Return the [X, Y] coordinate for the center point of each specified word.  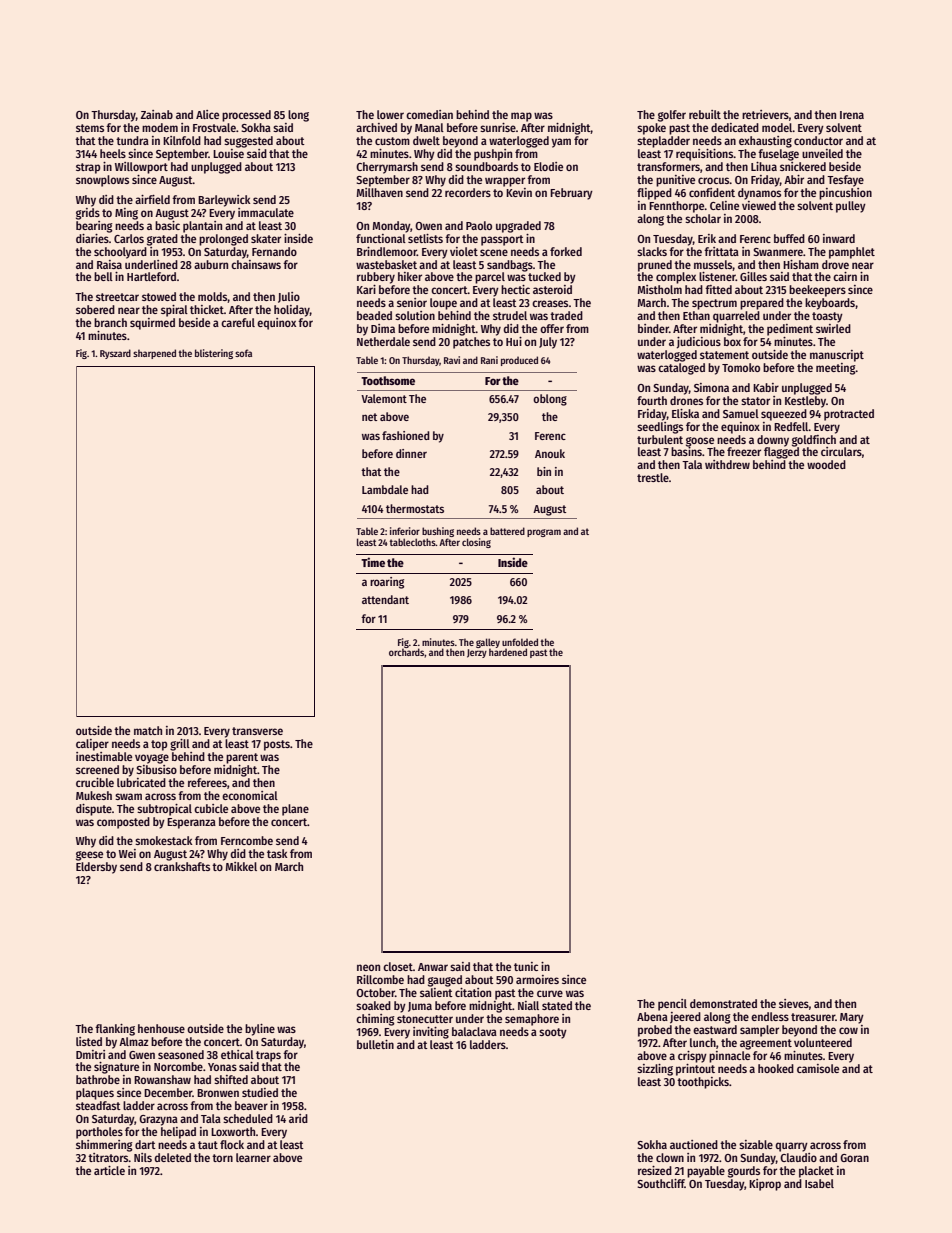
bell [103, 276]
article [109, 1170]
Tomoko [741, 367]
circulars [841, 451]
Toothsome [388, 380]
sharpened [154, 354]
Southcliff [661, 1183]
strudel [510, 315]
